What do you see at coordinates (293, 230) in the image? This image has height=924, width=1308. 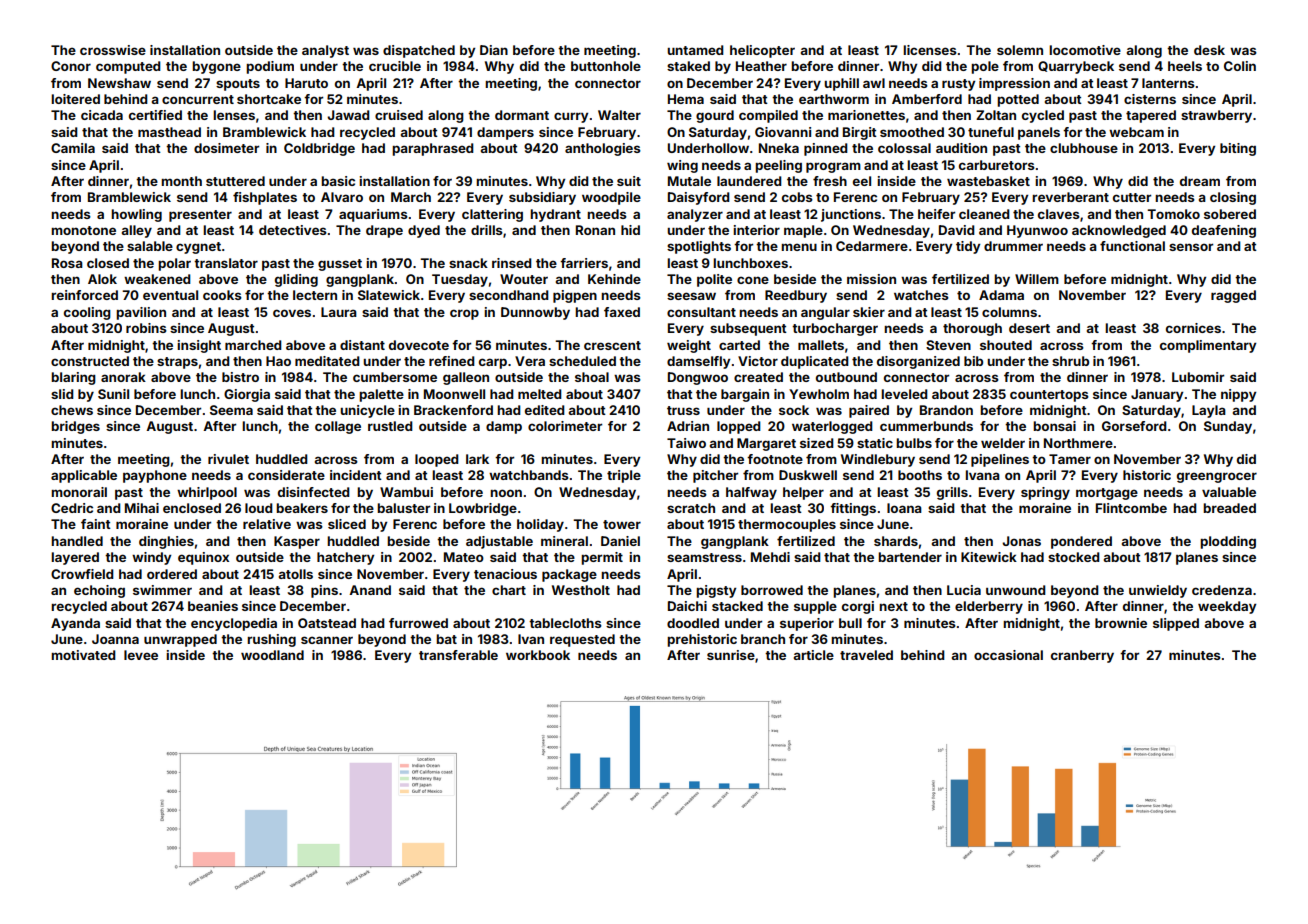 I see `detectives` at bounding box center [293, 230].
